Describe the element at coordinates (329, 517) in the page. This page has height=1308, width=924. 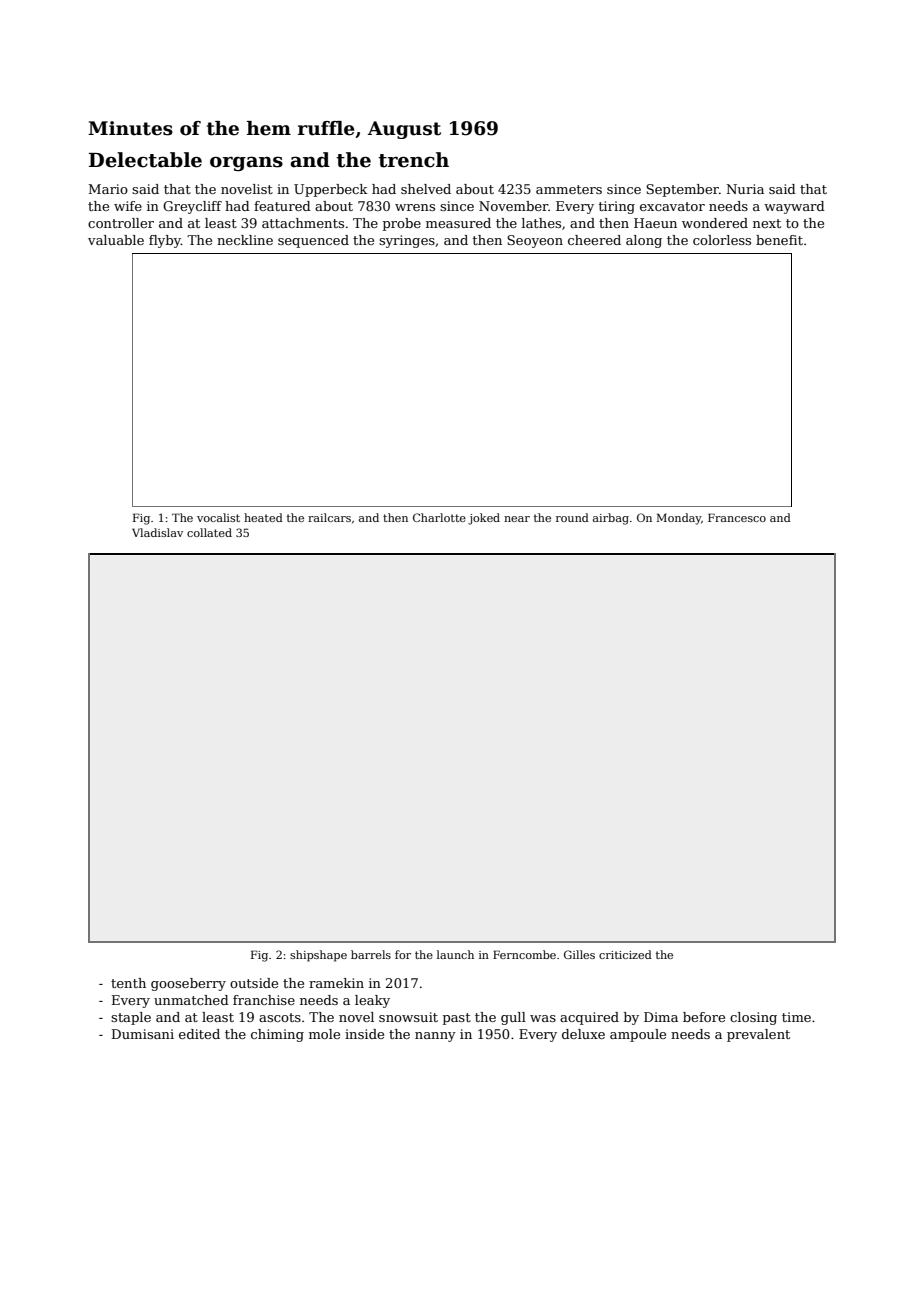
I see `railcars` at that location.
